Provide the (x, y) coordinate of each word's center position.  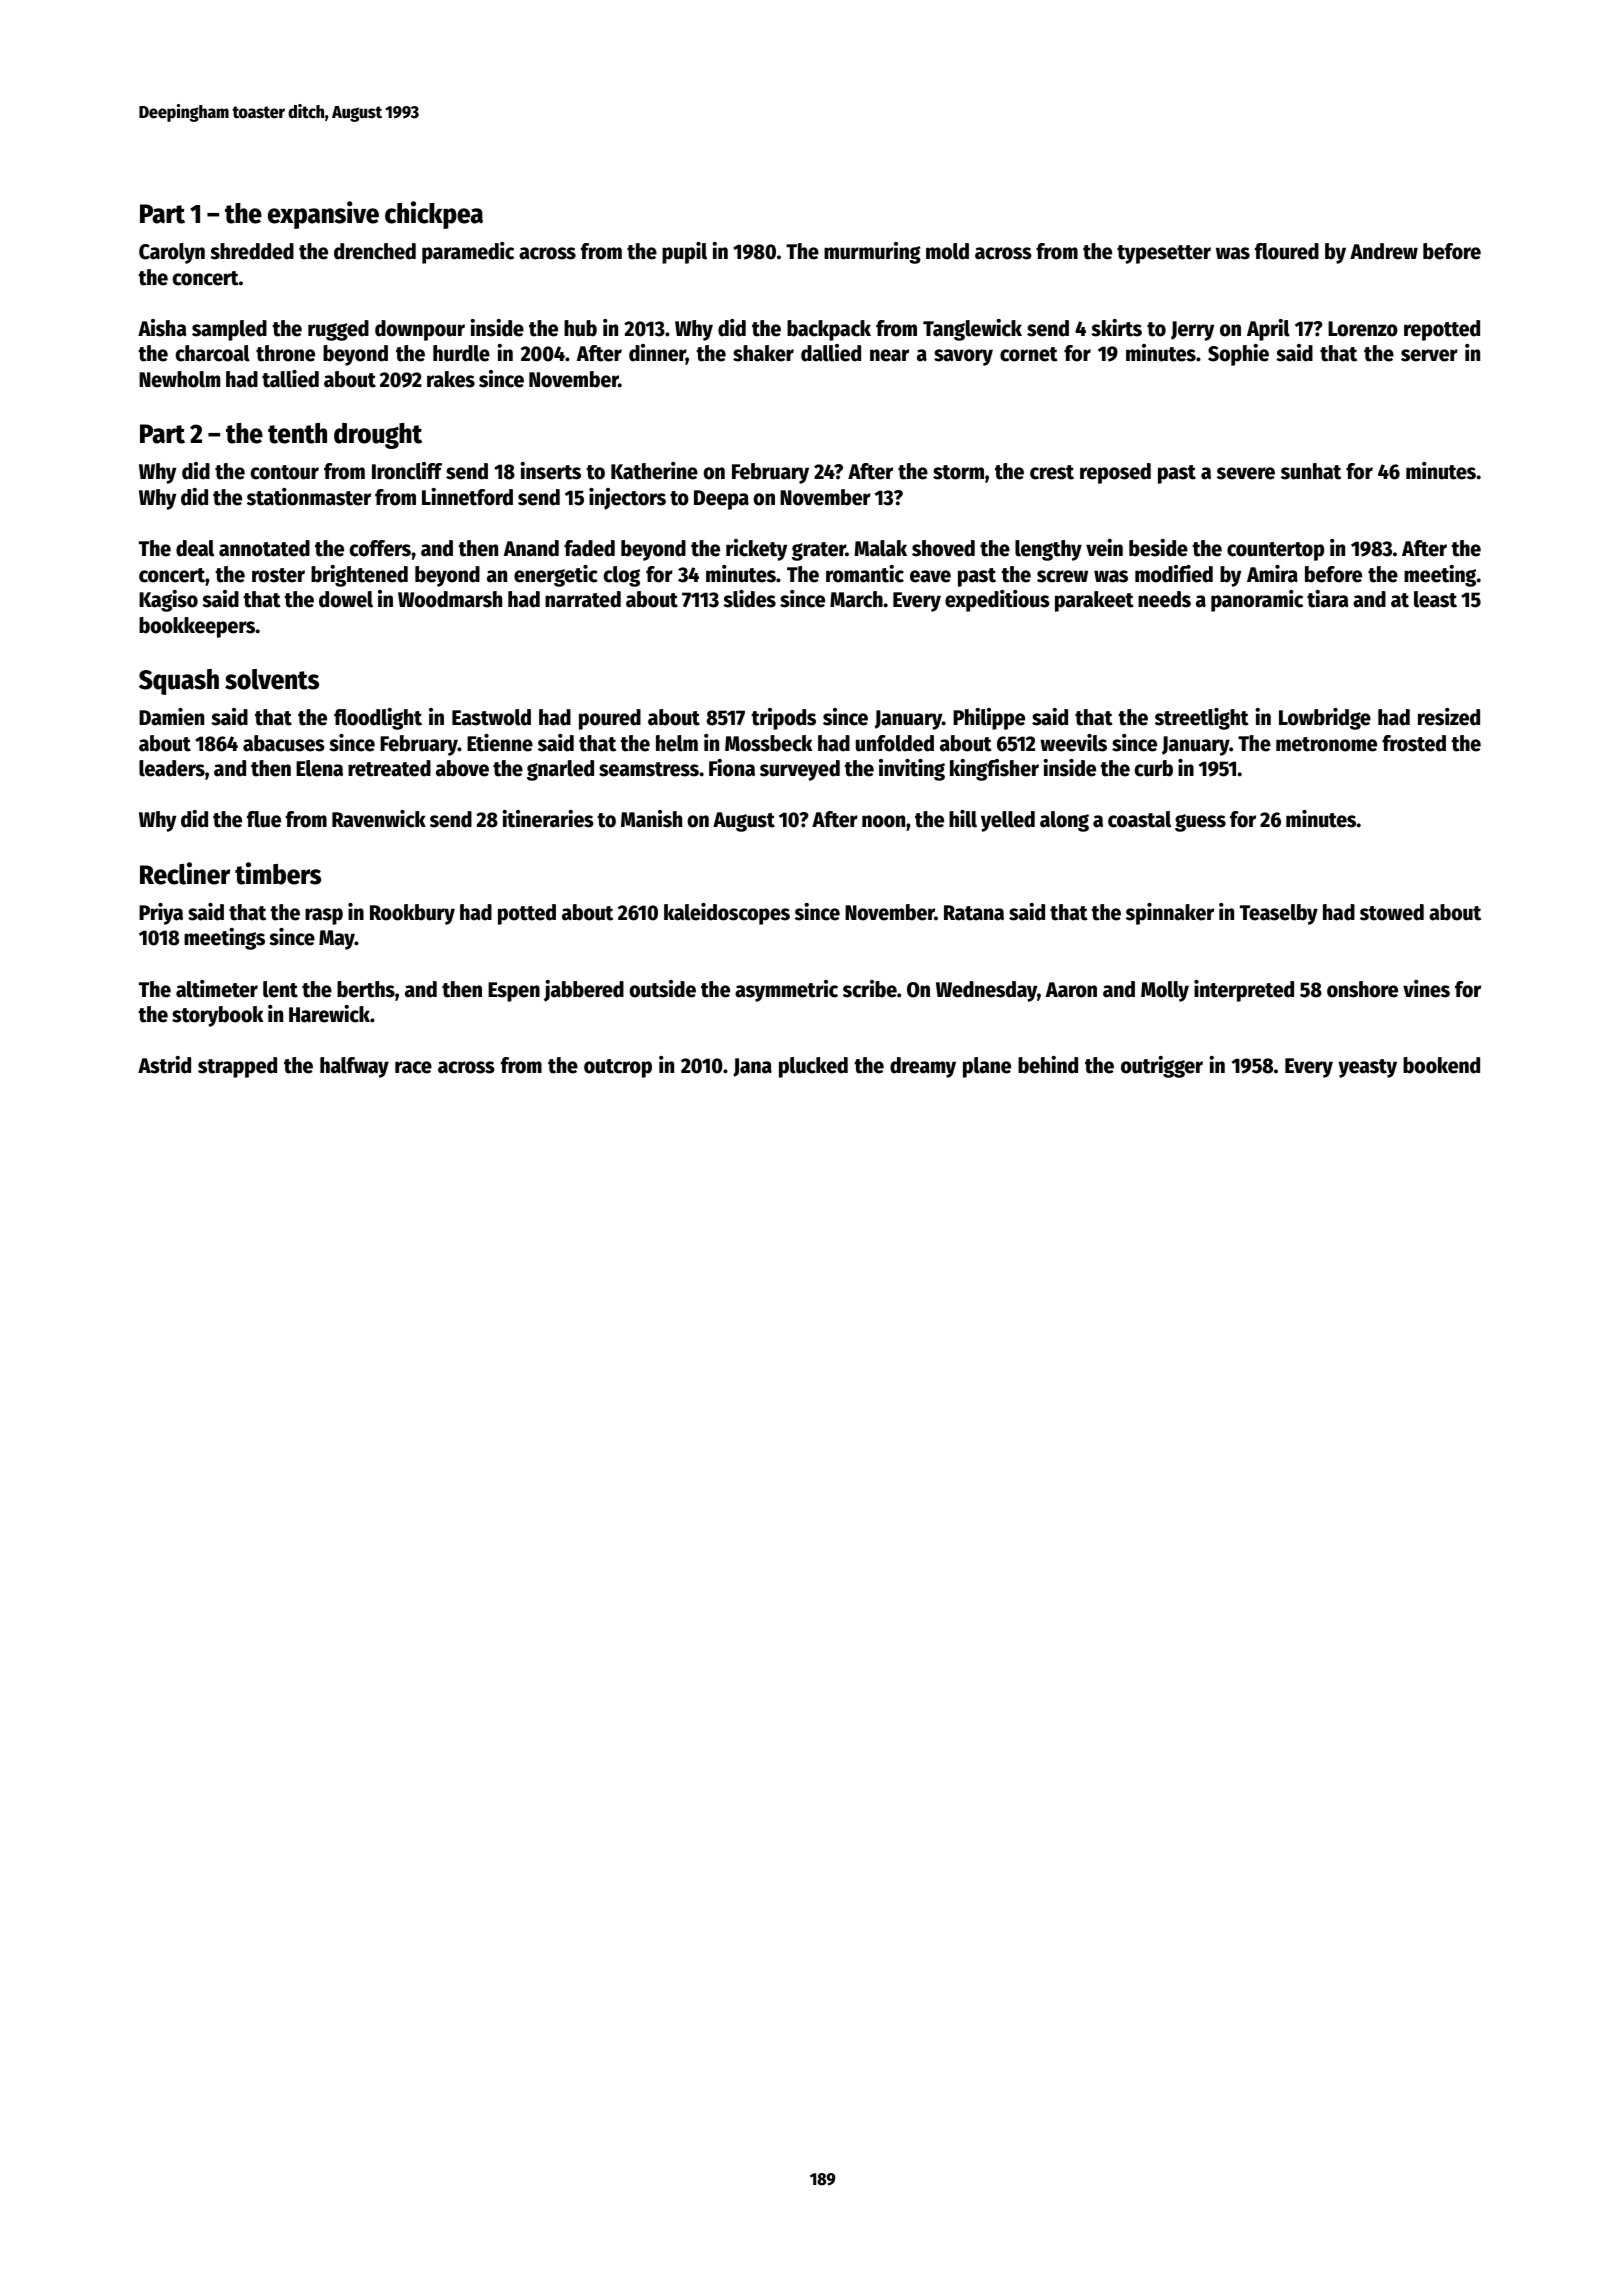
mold (947, 251)
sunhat (1311, 471)
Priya (161, 914)
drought (378, 436)
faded (589, 548)
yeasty (1367, 1068)
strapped (237, 1067)
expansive (323, 215)
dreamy (923, 1067)
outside (662, 989)
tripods (783, 719)
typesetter (1164, 254)
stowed (1392, 912)
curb (1153, 768)
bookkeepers (197, 627)
